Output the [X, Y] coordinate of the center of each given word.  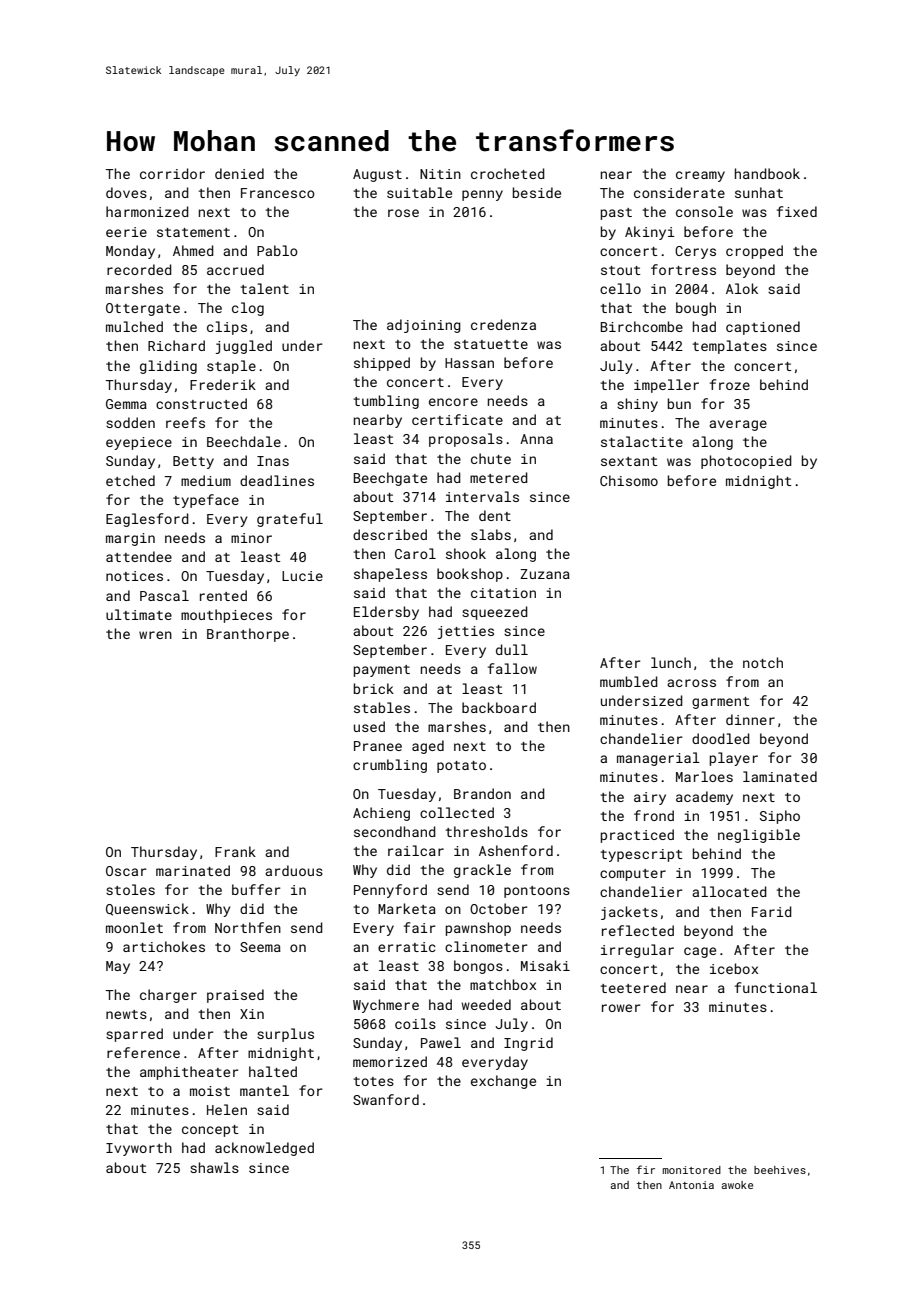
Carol [415, 553]
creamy [700, 176]
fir [646, 1169]
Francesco [278, 193]
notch [763, 662]
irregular [637, 951]
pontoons [537, 892]
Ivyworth [139, 1149]
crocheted [508, 173]
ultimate [139, 614]
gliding [168, 367]
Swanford [386, 1099]
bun [679, 403]
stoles [130, 889]
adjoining [424, 326]
